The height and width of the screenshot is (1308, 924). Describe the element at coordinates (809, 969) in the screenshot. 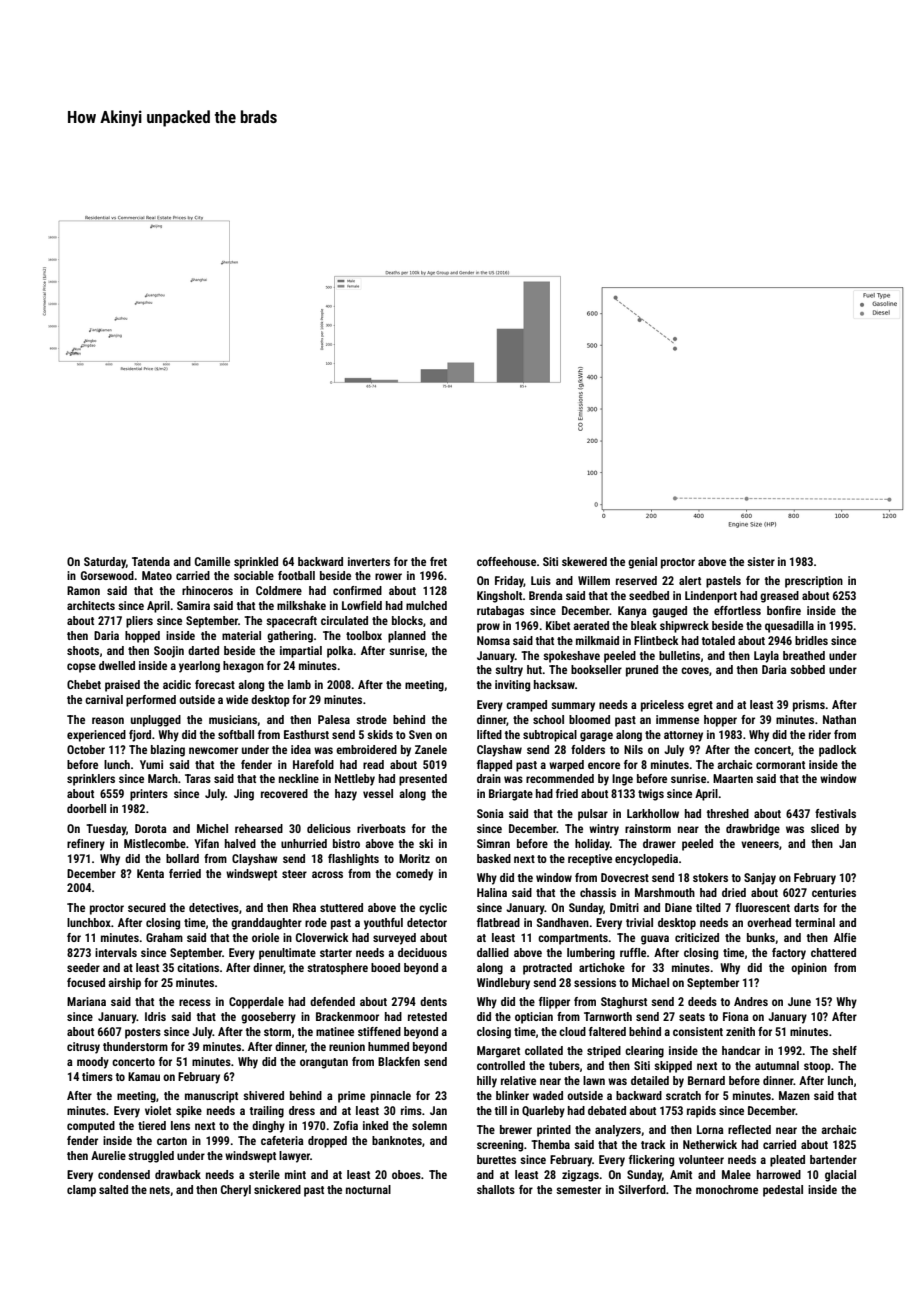

I see `opinion` at that location.
